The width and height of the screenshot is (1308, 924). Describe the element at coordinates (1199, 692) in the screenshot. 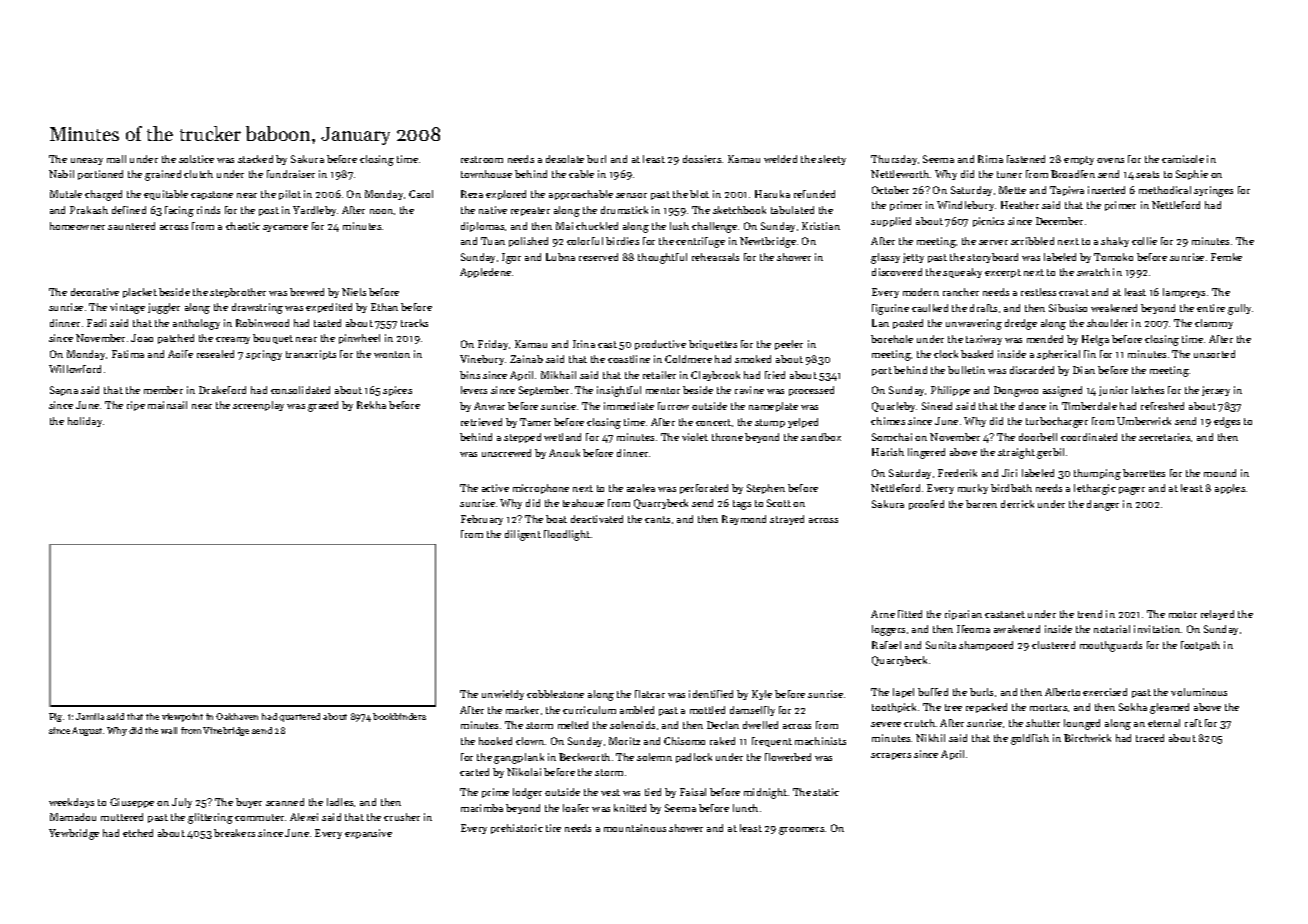

I see `voluminous` at that location.
